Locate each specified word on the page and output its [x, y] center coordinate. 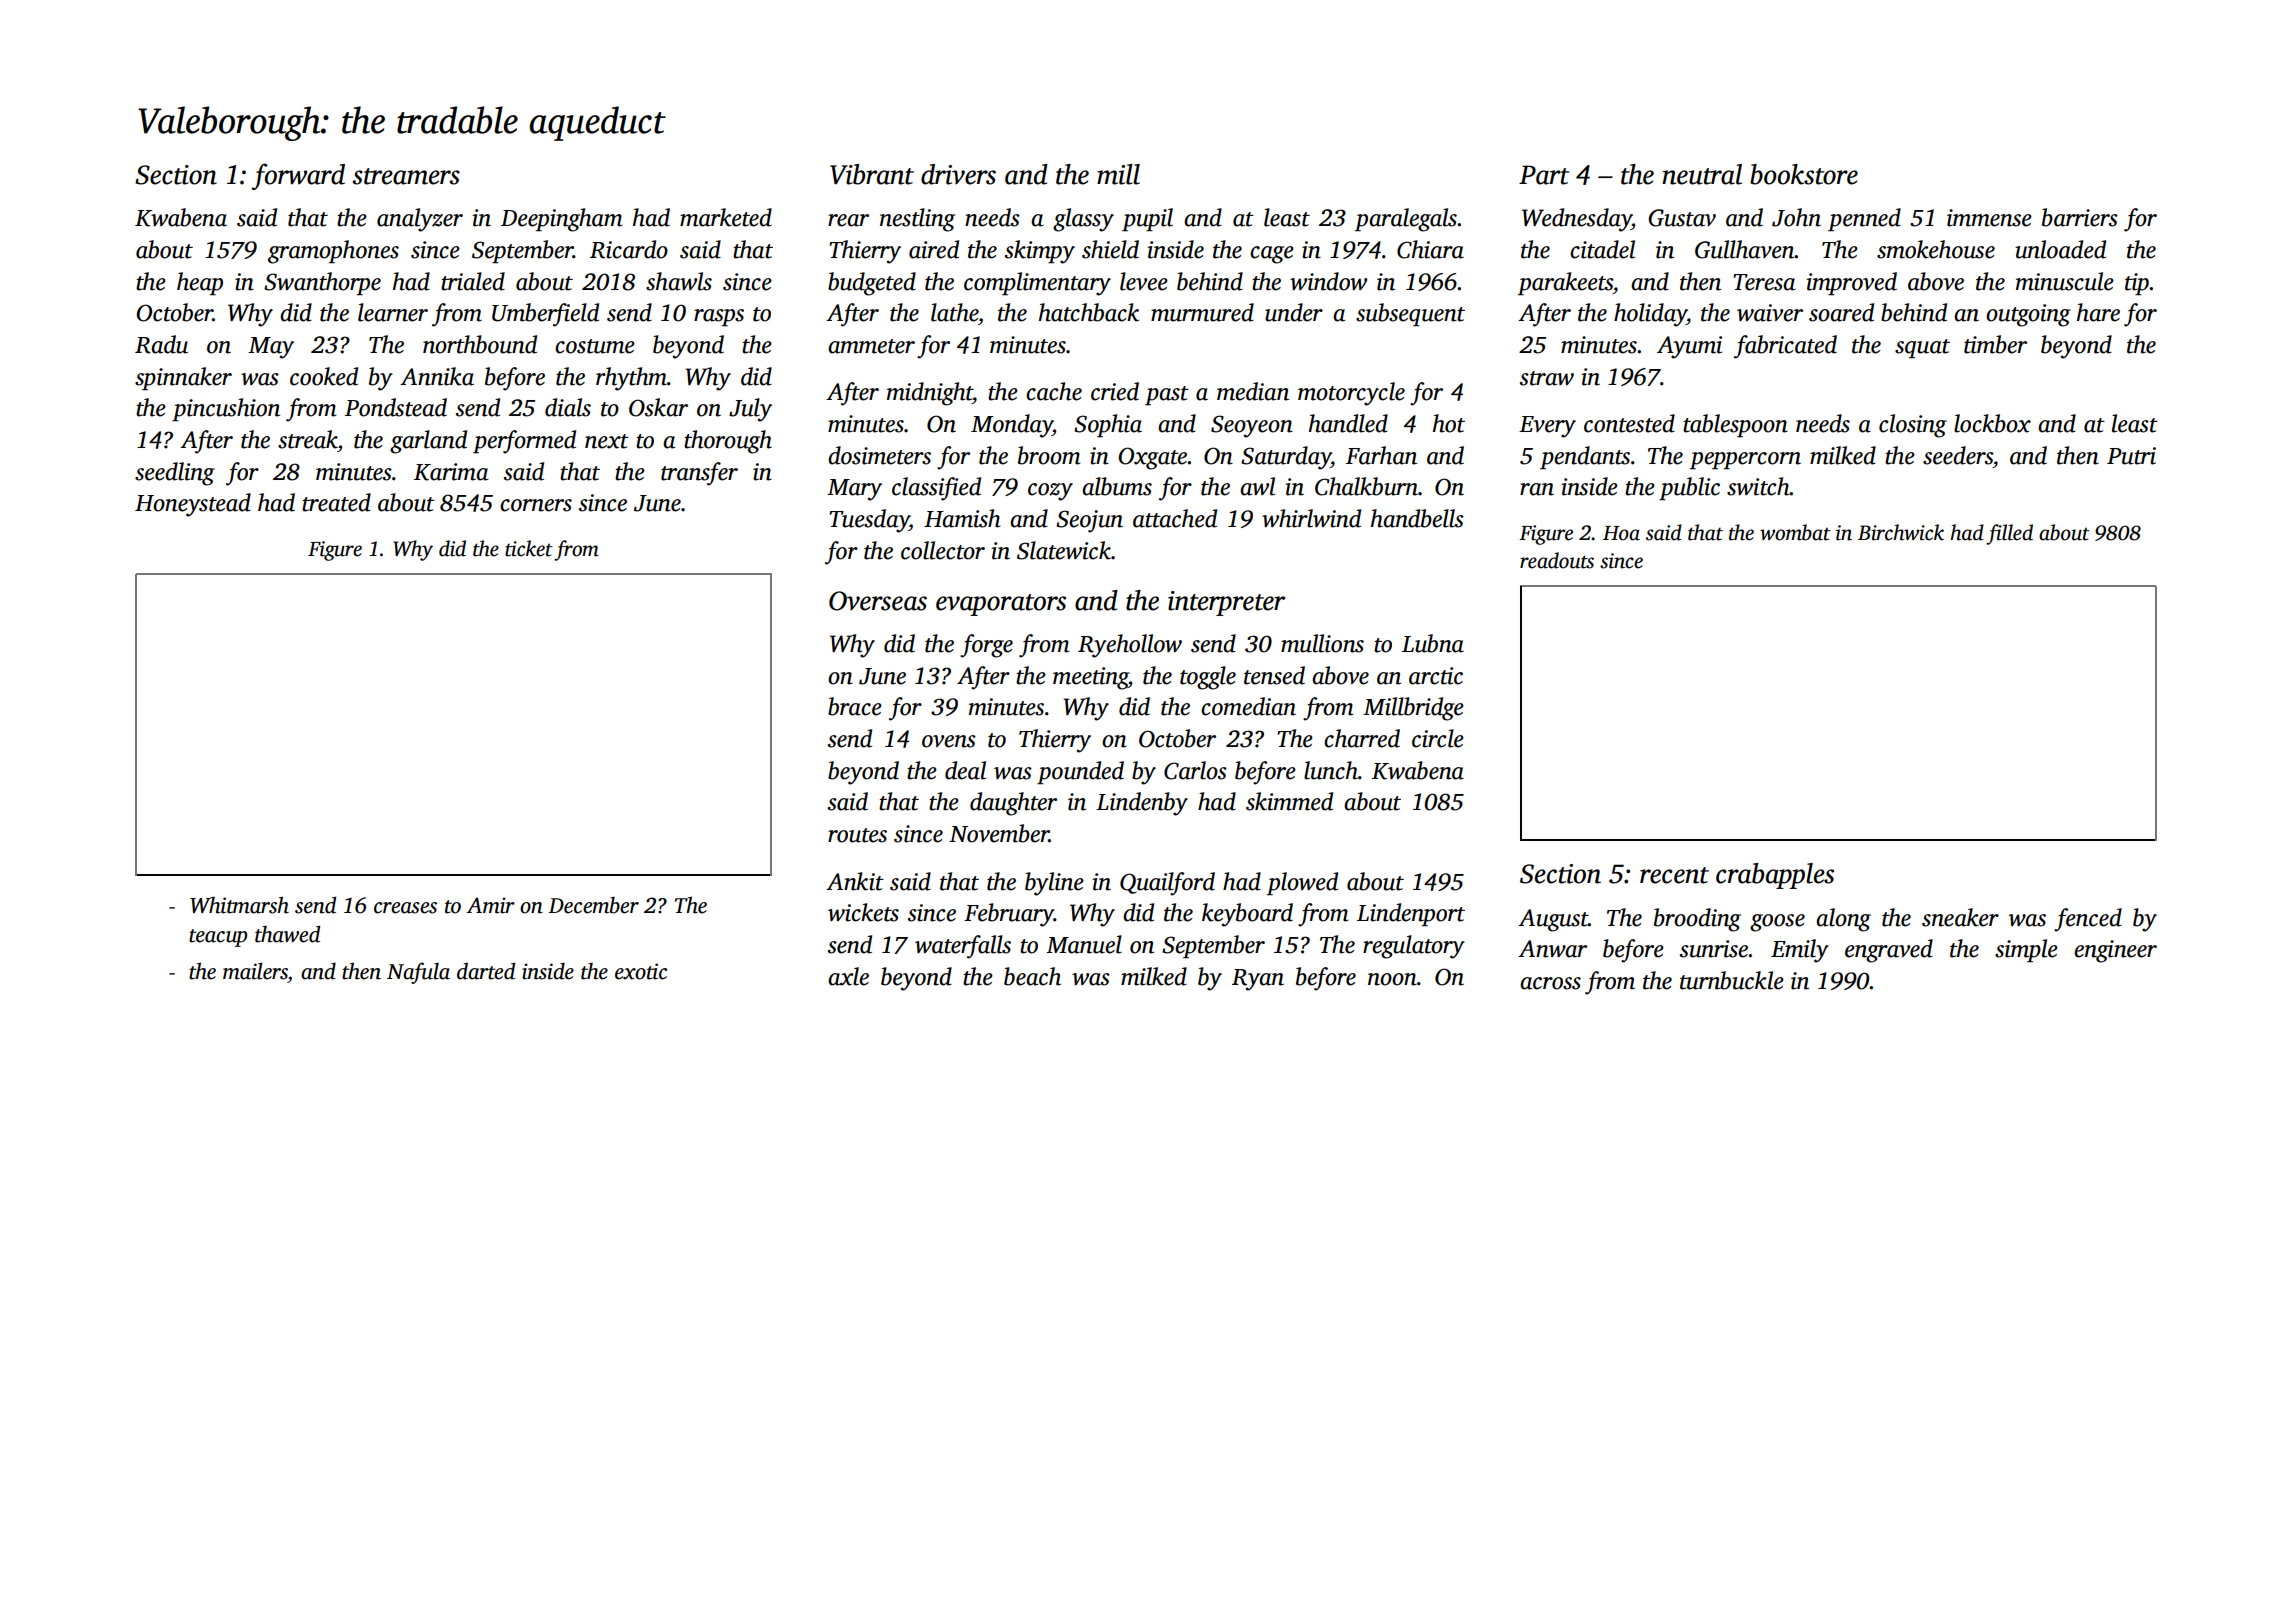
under [1294, 312]
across [1550, 983]
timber [1995, 344]
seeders [1958, 455]
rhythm [631, 379]
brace [855, 706]
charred [1362, 738]
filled [2009, 534]
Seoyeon [1252, 426]
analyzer [420, 220]
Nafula [418, 973]
